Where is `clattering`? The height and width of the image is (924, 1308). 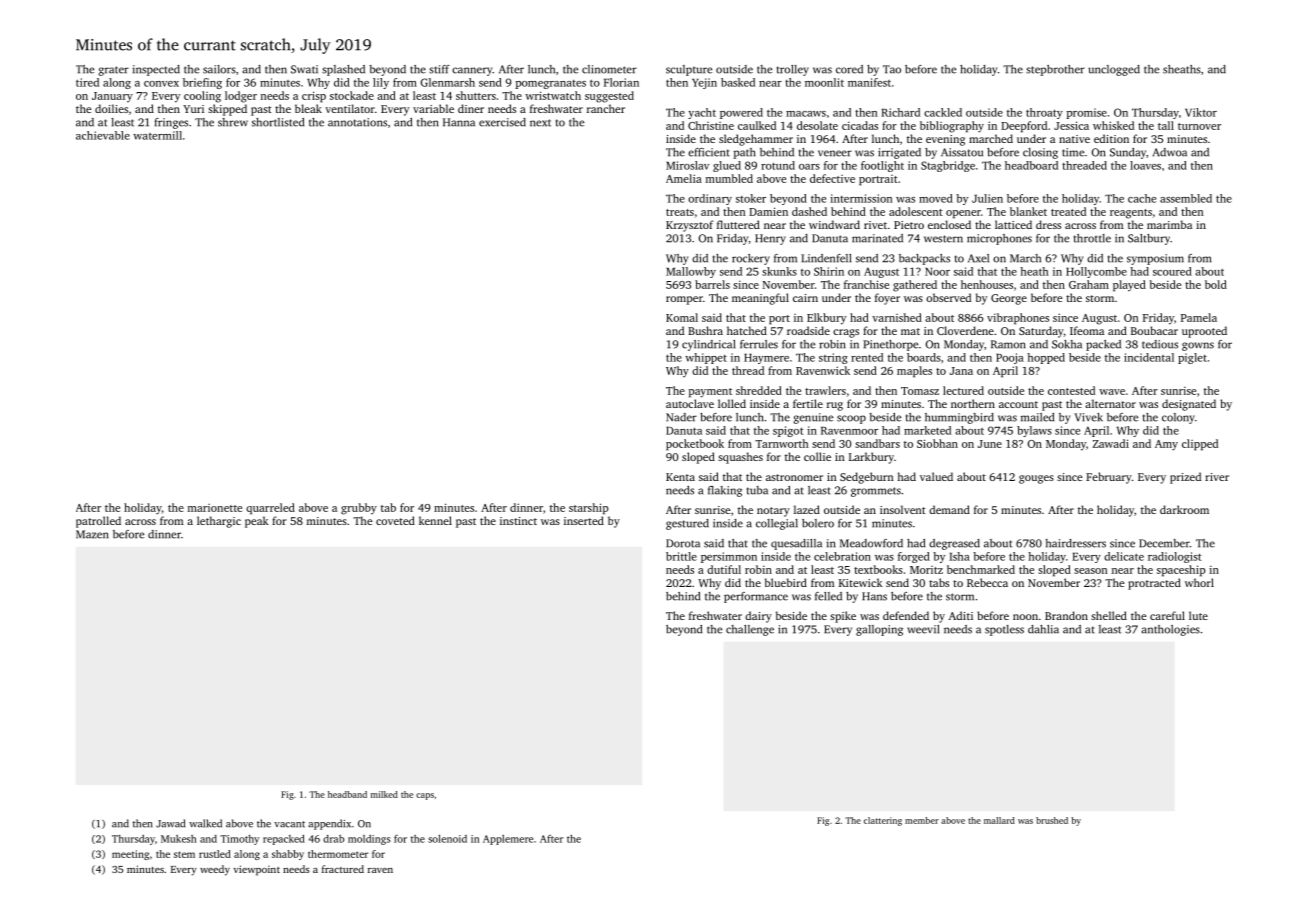
clattering is located at coordinates (883, 821).
